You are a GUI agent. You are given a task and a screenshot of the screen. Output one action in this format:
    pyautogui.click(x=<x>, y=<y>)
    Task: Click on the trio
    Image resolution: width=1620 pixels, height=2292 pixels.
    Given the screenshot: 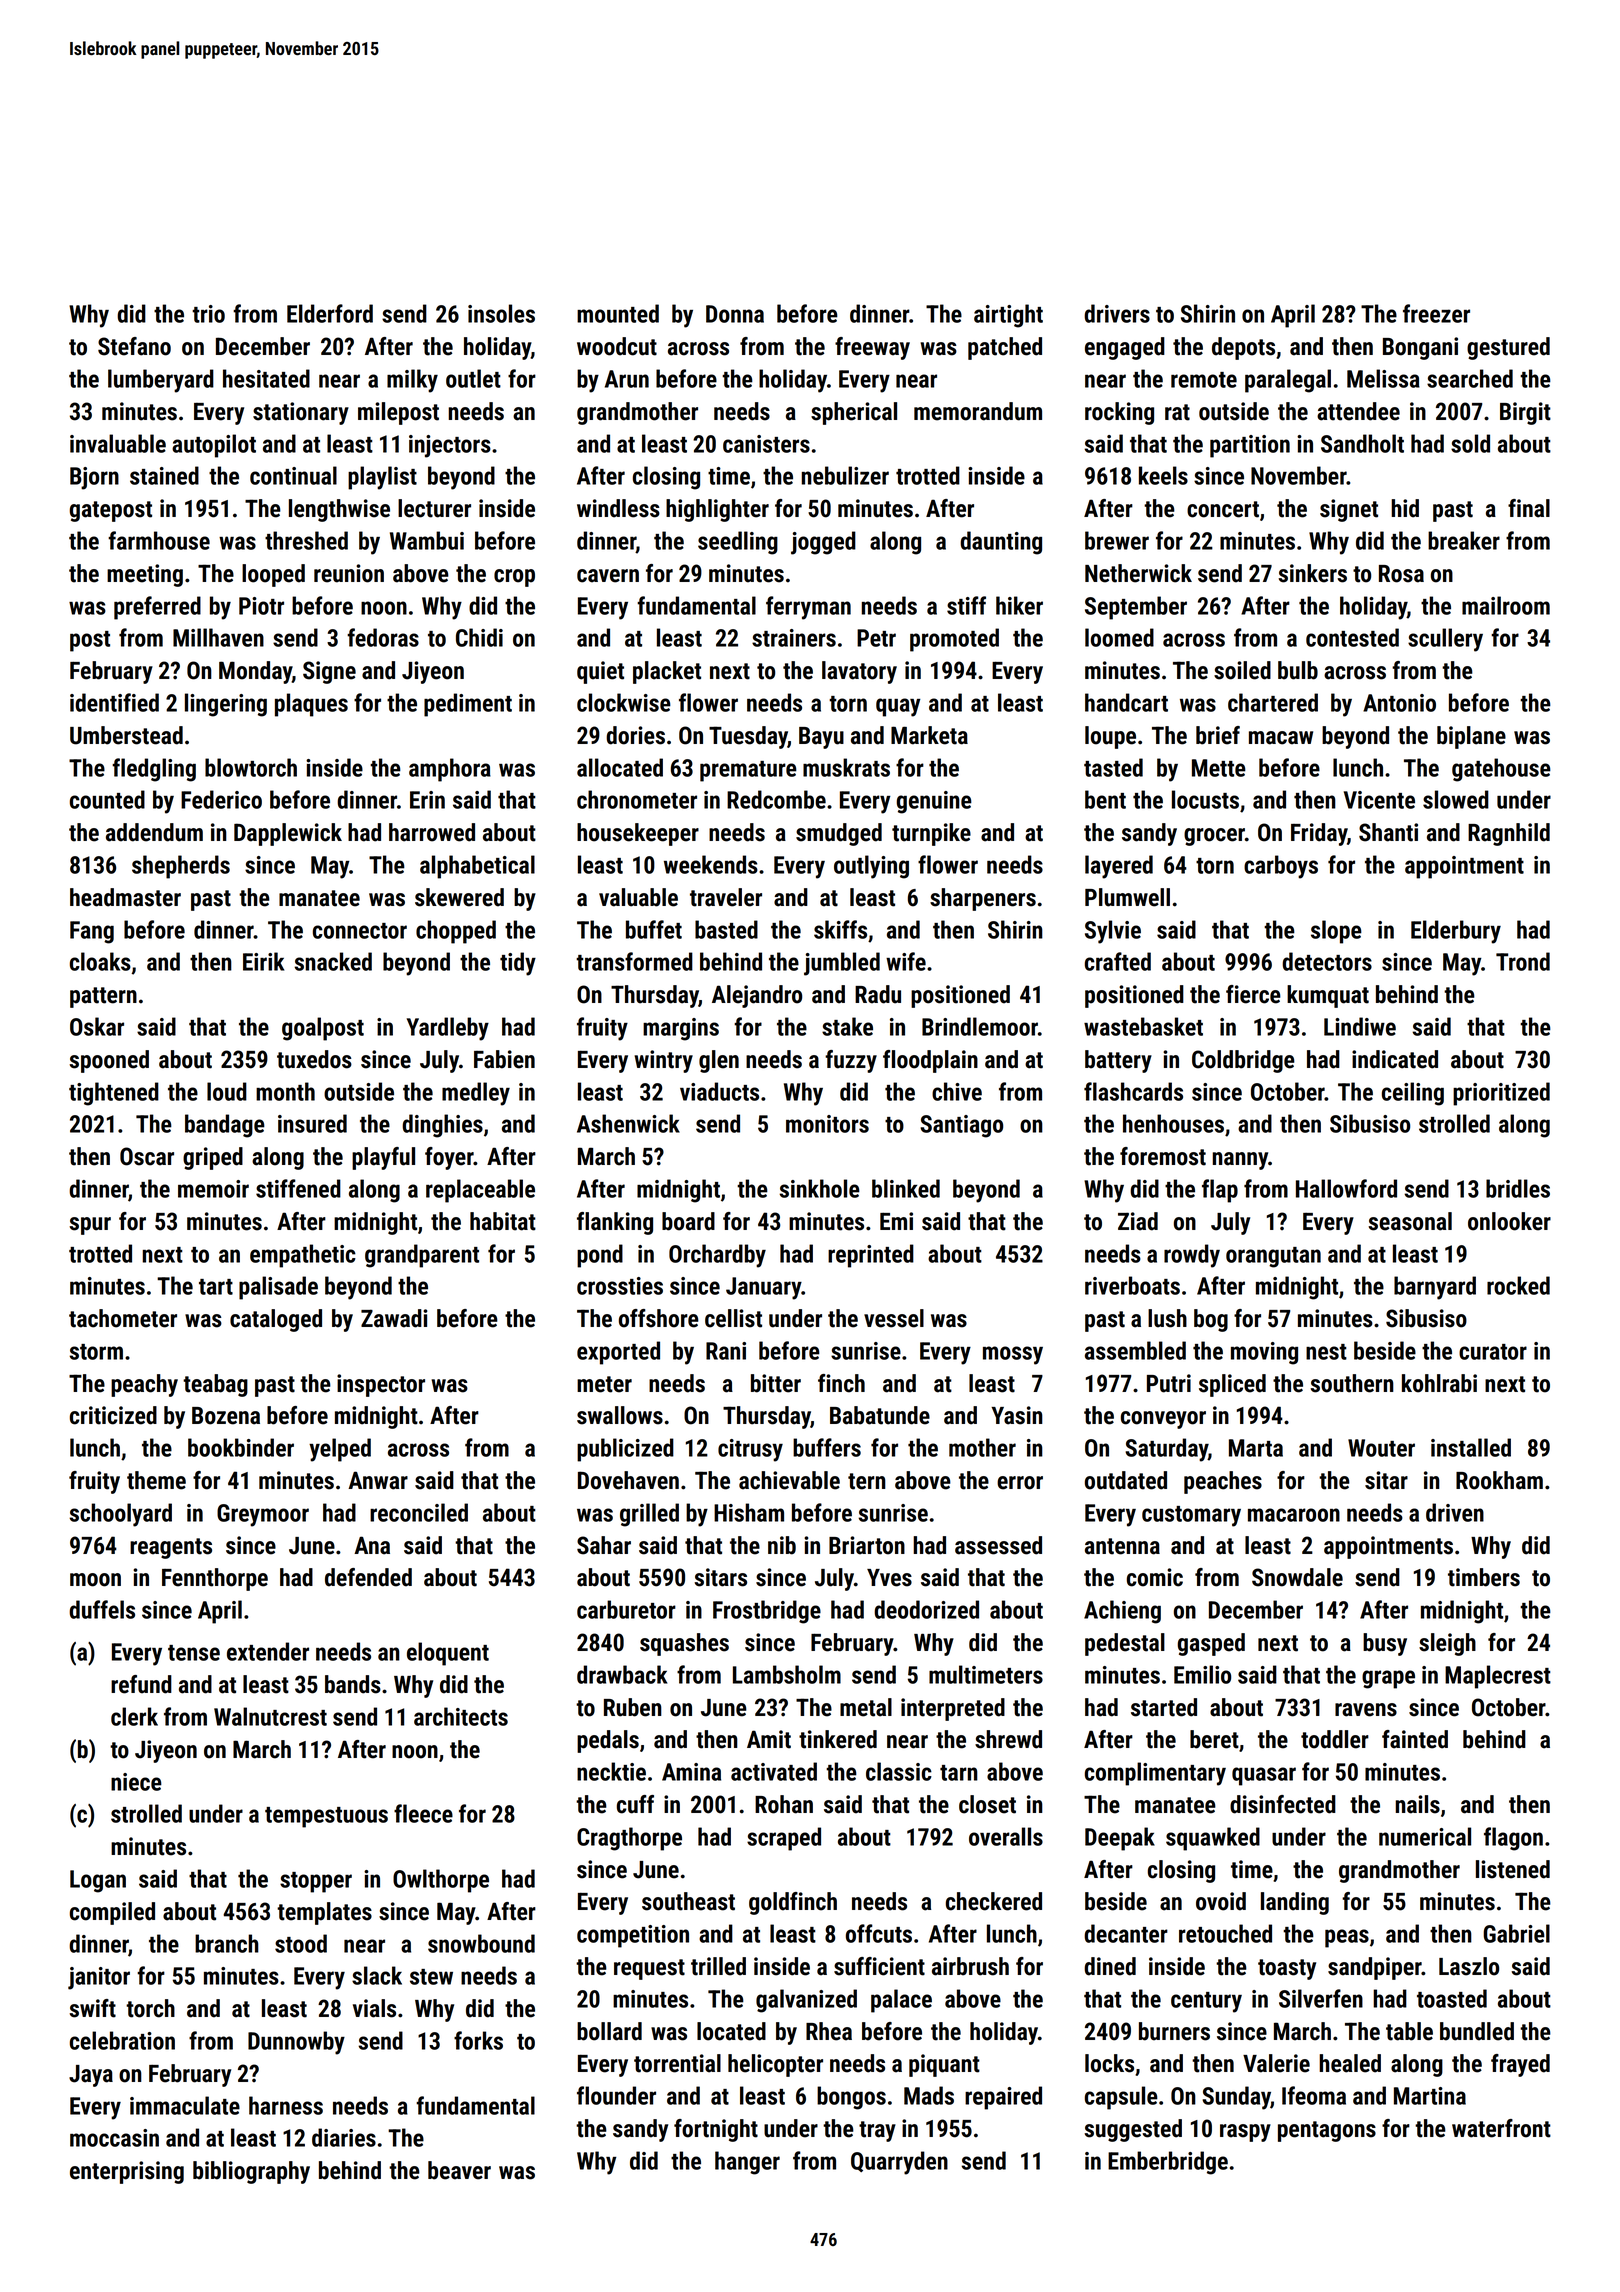 What is the action you would take?
    pyautogui.click(x=208, y=314)
